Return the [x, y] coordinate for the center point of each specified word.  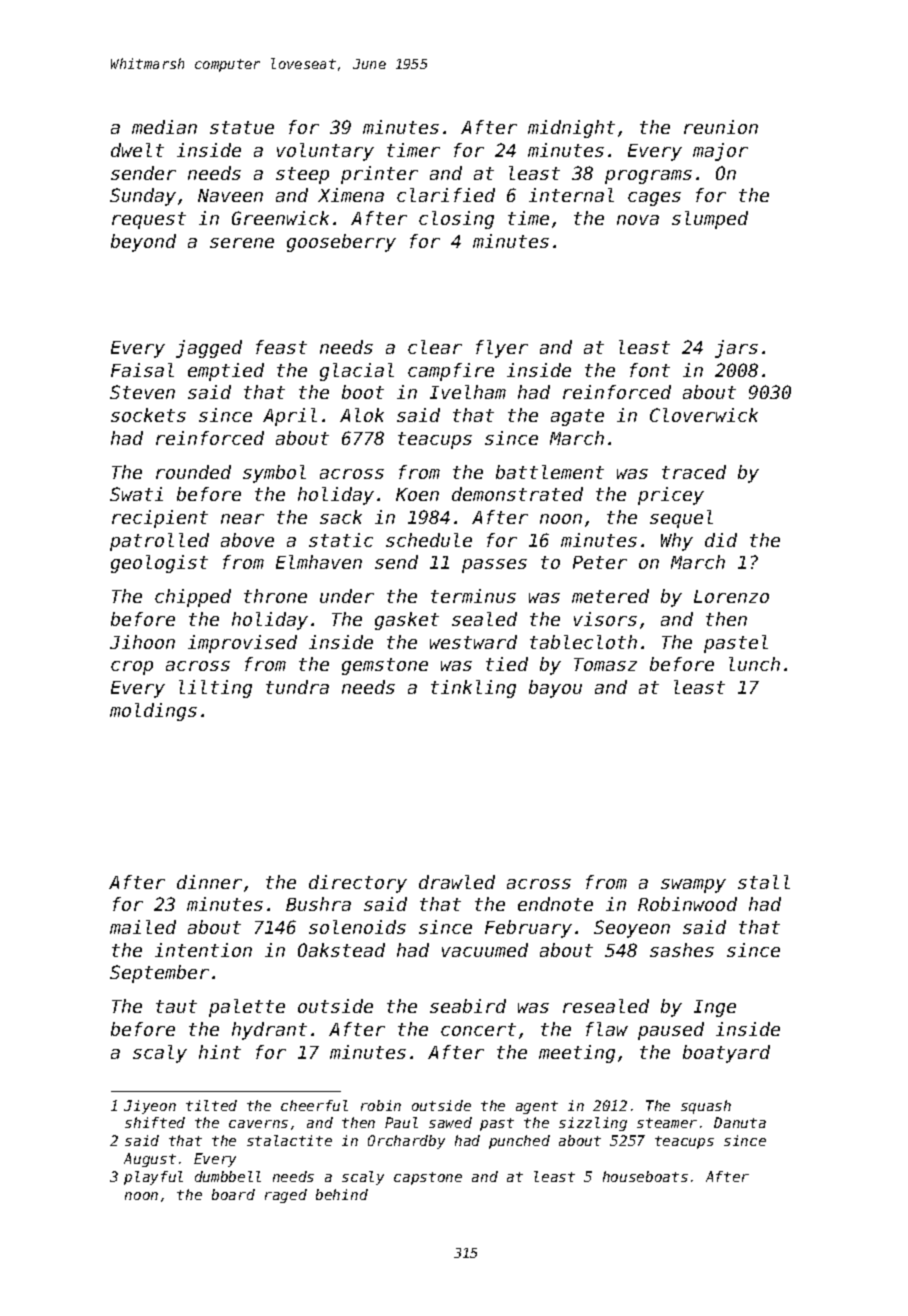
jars [736, 349]
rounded [193, 472]
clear [435, 347]
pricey [671, 496]
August [150, 1160]
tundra [297, 687]
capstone [428, 1178]
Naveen [230, 195]
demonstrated [517, 494]
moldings [153, 712]
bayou [555, 689]
